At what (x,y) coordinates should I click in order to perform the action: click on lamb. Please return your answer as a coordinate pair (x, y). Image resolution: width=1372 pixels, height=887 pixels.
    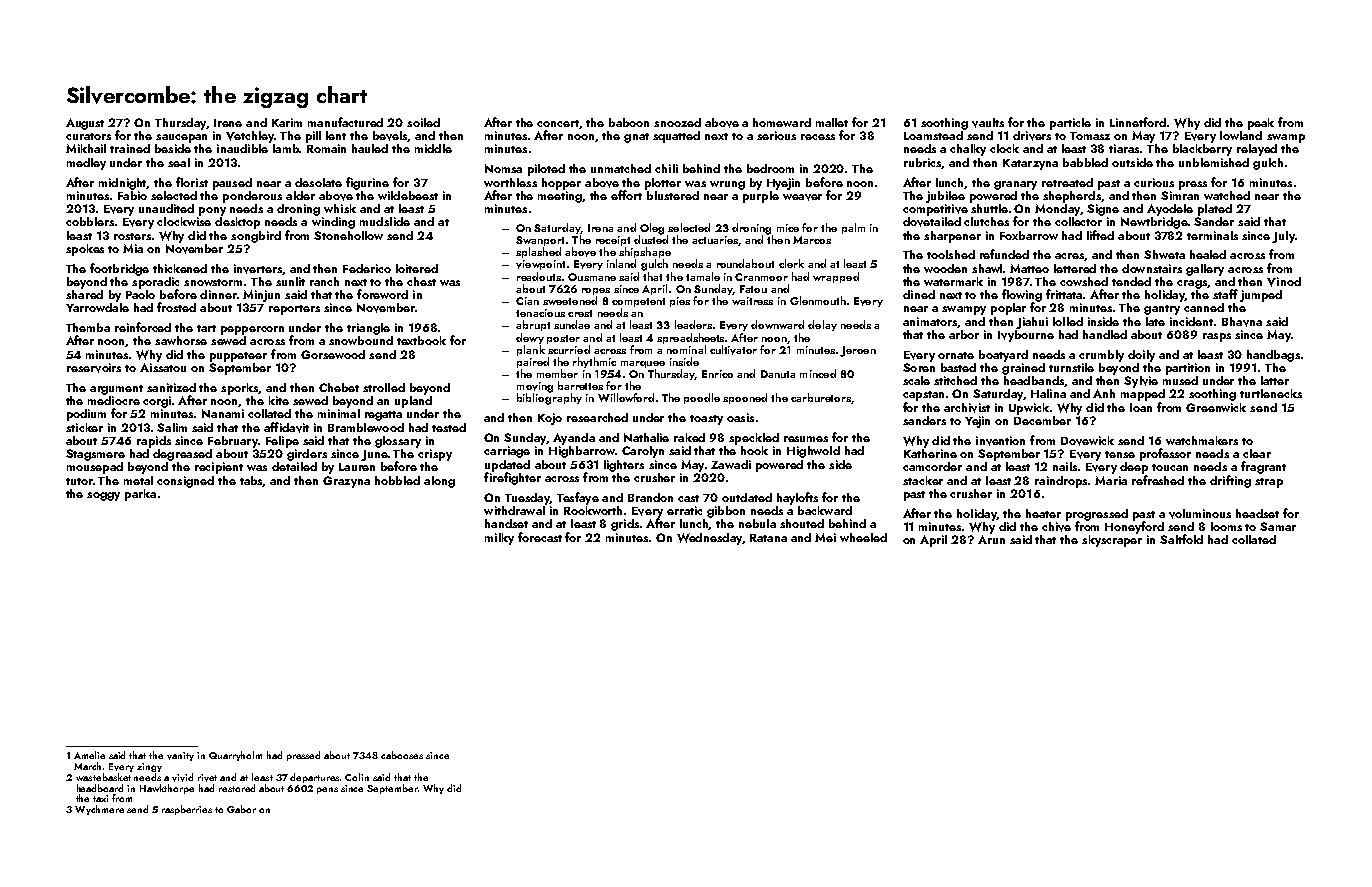
    Looking at the image, I should click on (286, 148).
